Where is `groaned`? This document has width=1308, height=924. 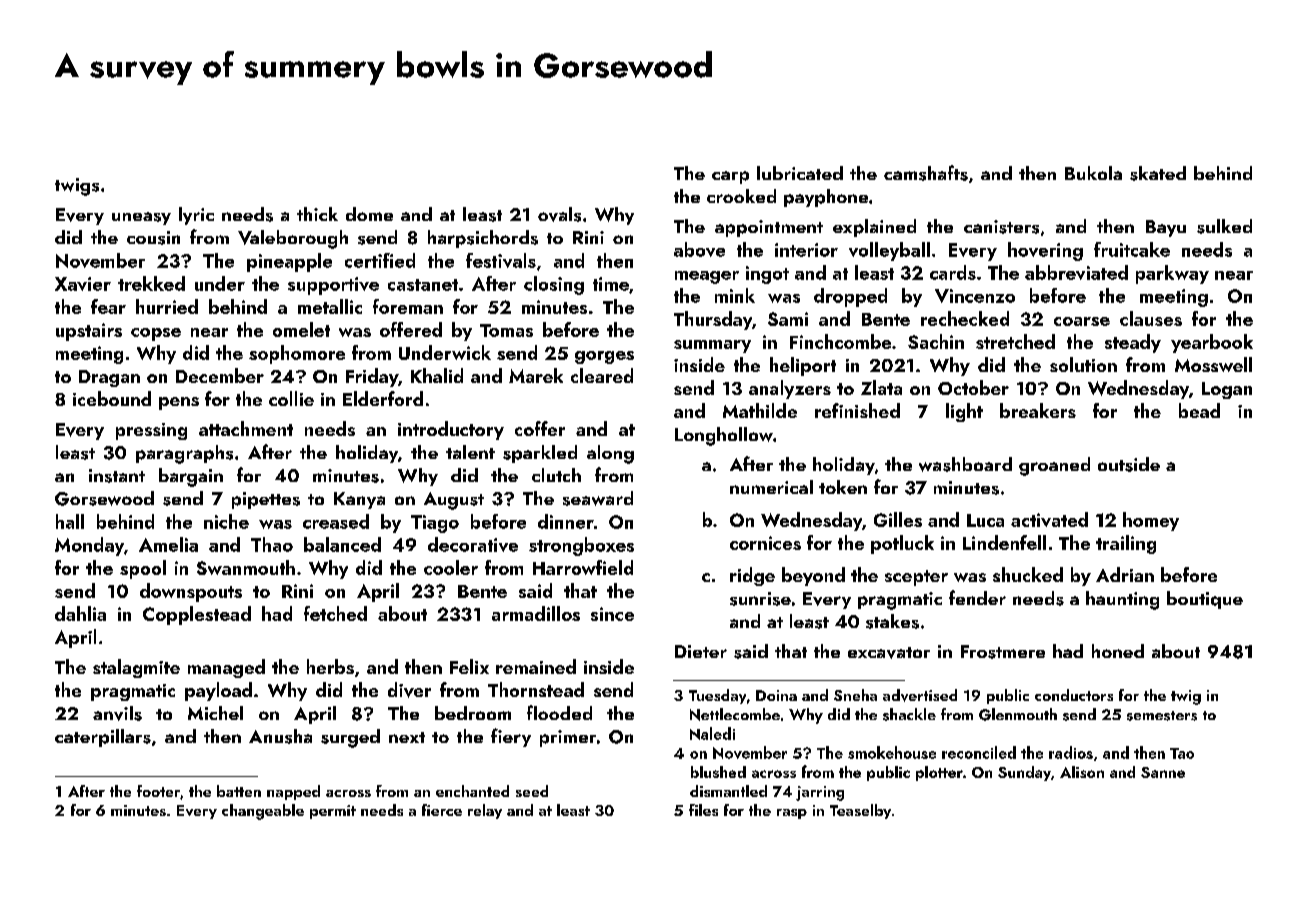 groaned is located at coordinates (1054, 466).
